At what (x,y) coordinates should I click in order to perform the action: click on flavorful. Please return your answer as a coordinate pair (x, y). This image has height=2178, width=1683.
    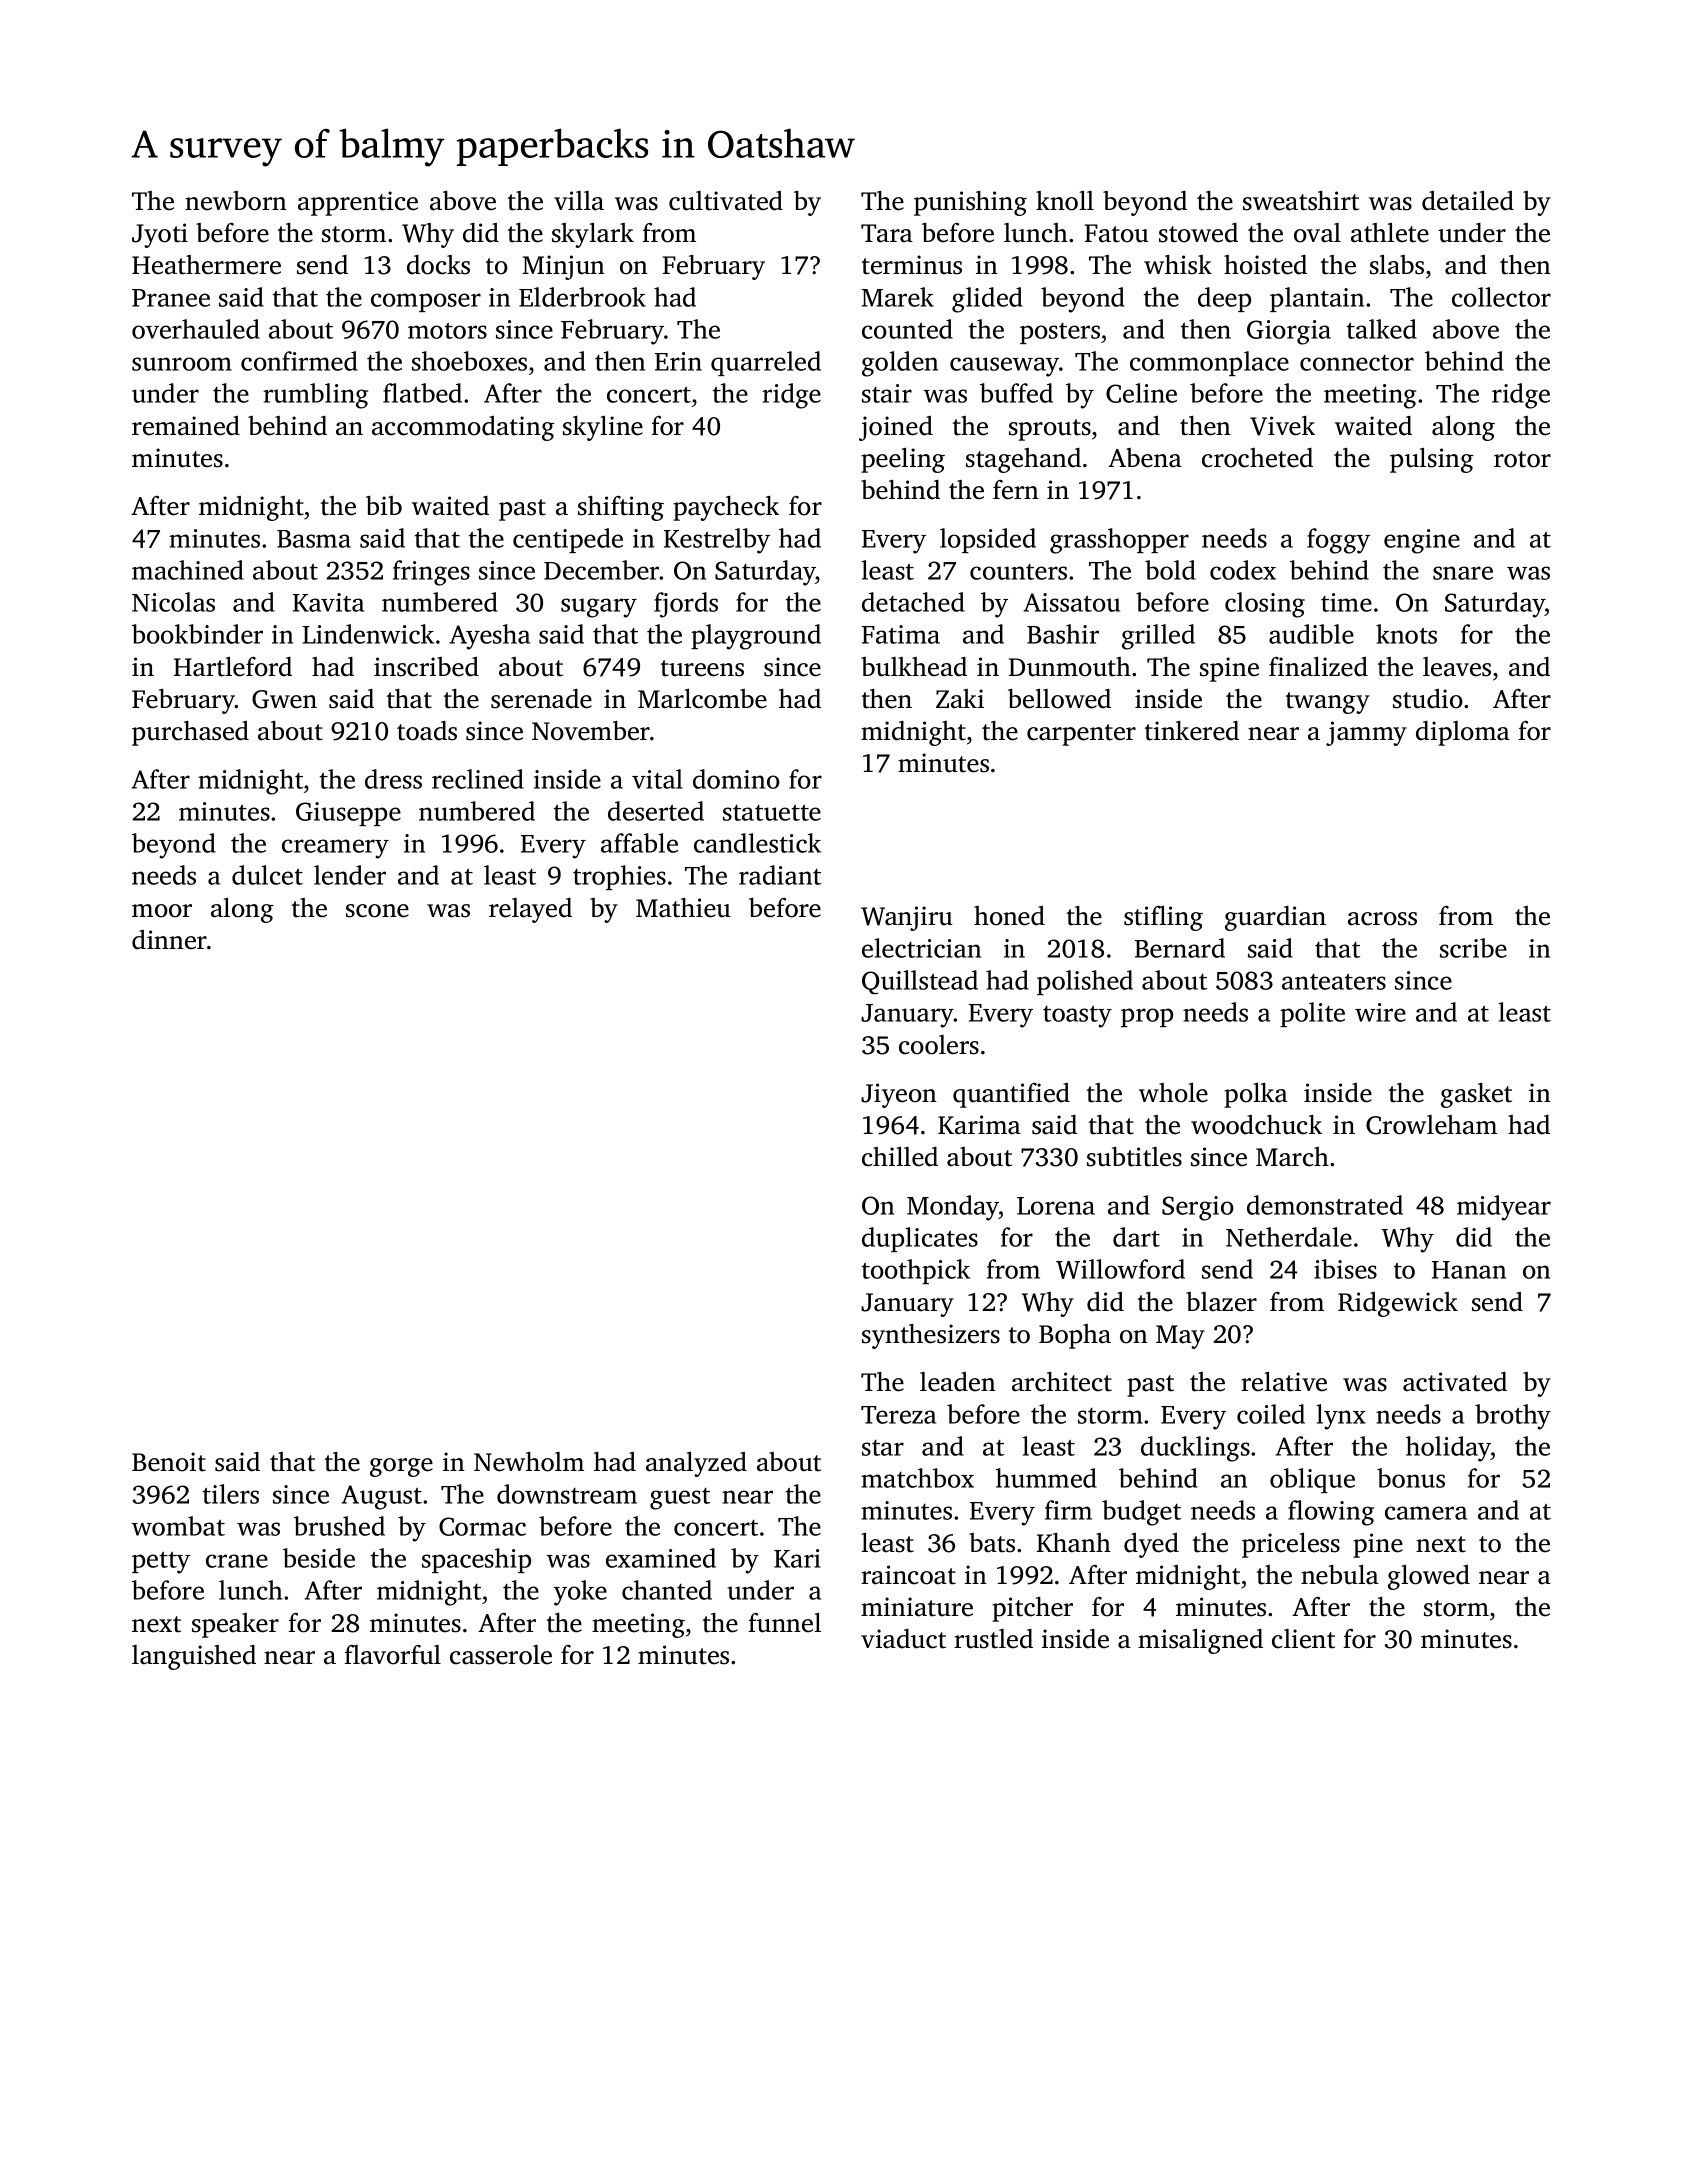
    Looking at the image, I should click on (392, 1655).
